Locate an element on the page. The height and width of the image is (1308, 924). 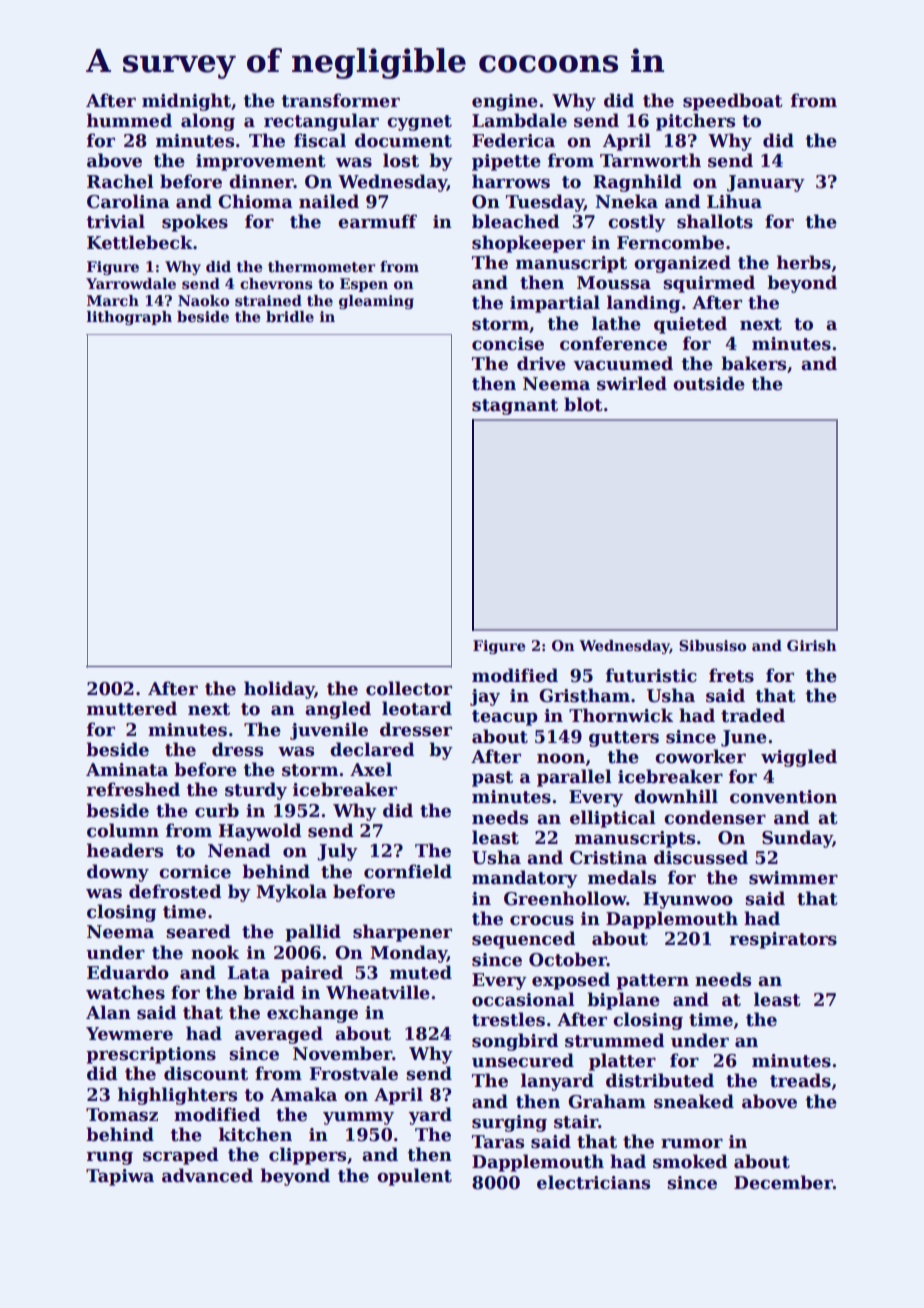
Sibusiso is located at coordinates (712, 645).
